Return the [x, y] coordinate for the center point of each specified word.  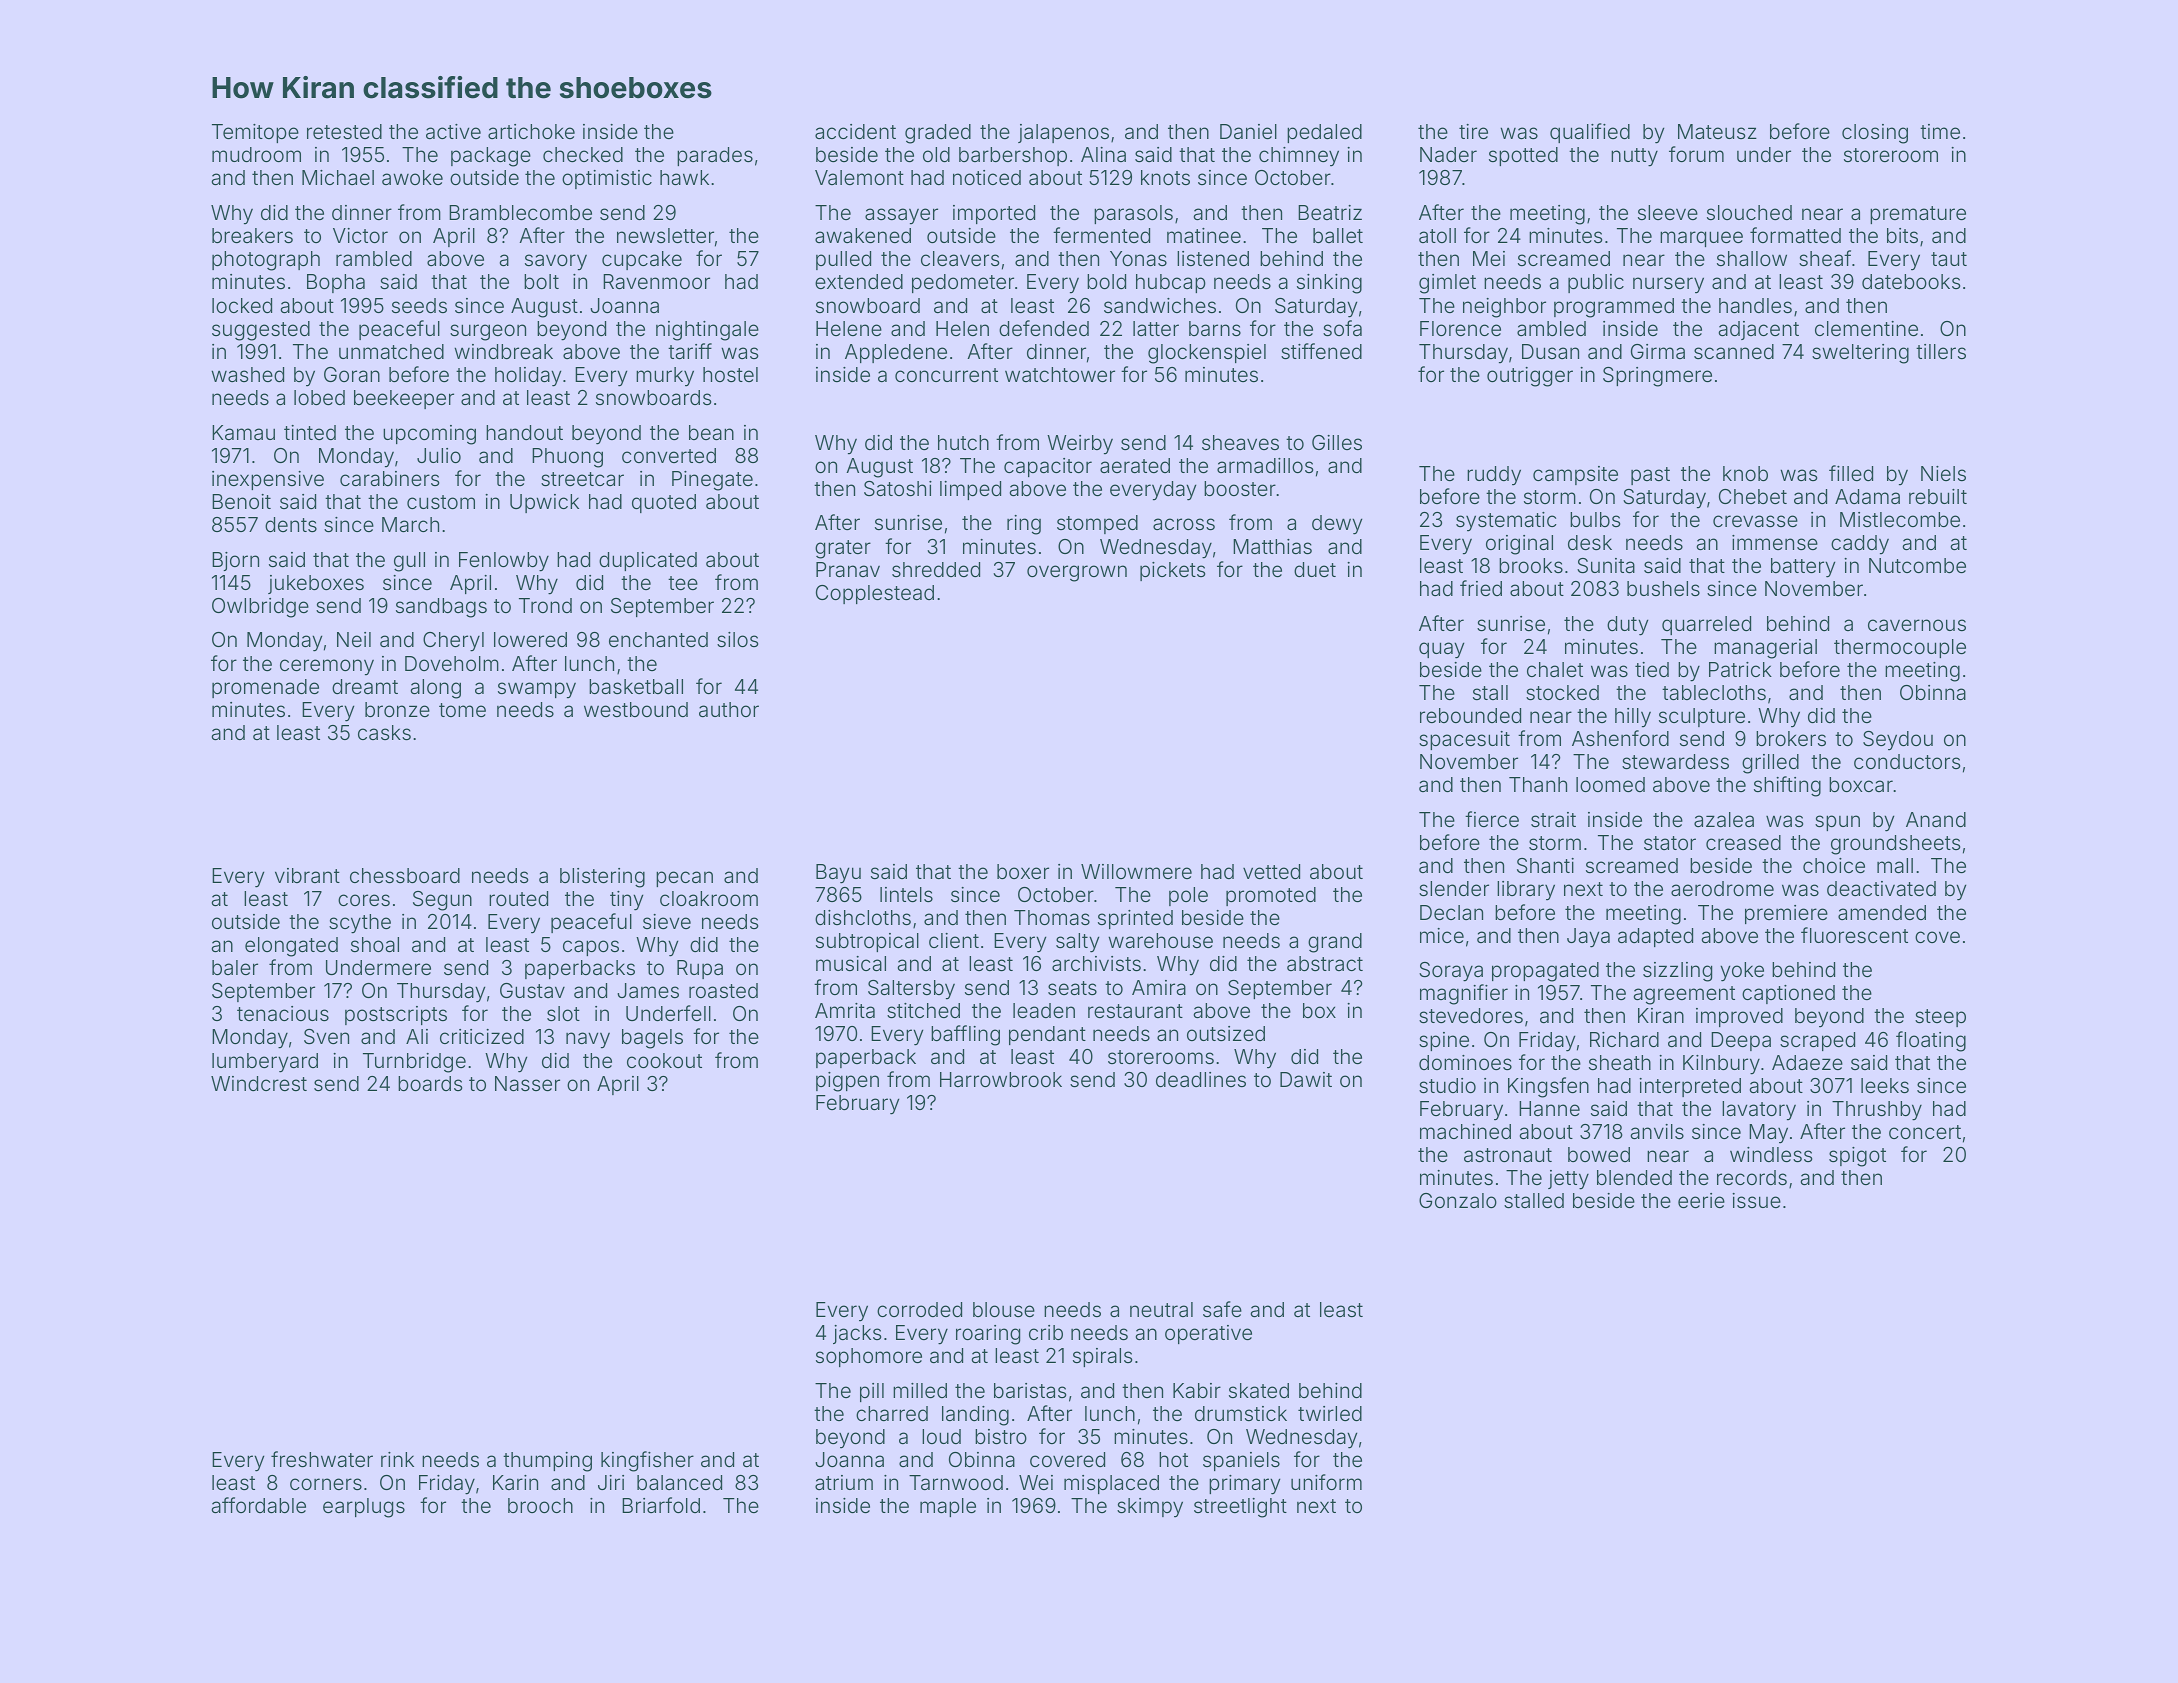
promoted [1271, 896]
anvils [1657, 1131]
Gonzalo [1458, 1200]
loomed [1610, 784]
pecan [684, 879]
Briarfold [661, 1505]
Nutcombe [1917, 565]
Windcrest [259, 1083]
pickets [1172, 571]
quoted [664, 503]
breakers [252, 235]
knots [1165, 177]
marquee [1701, 239]
